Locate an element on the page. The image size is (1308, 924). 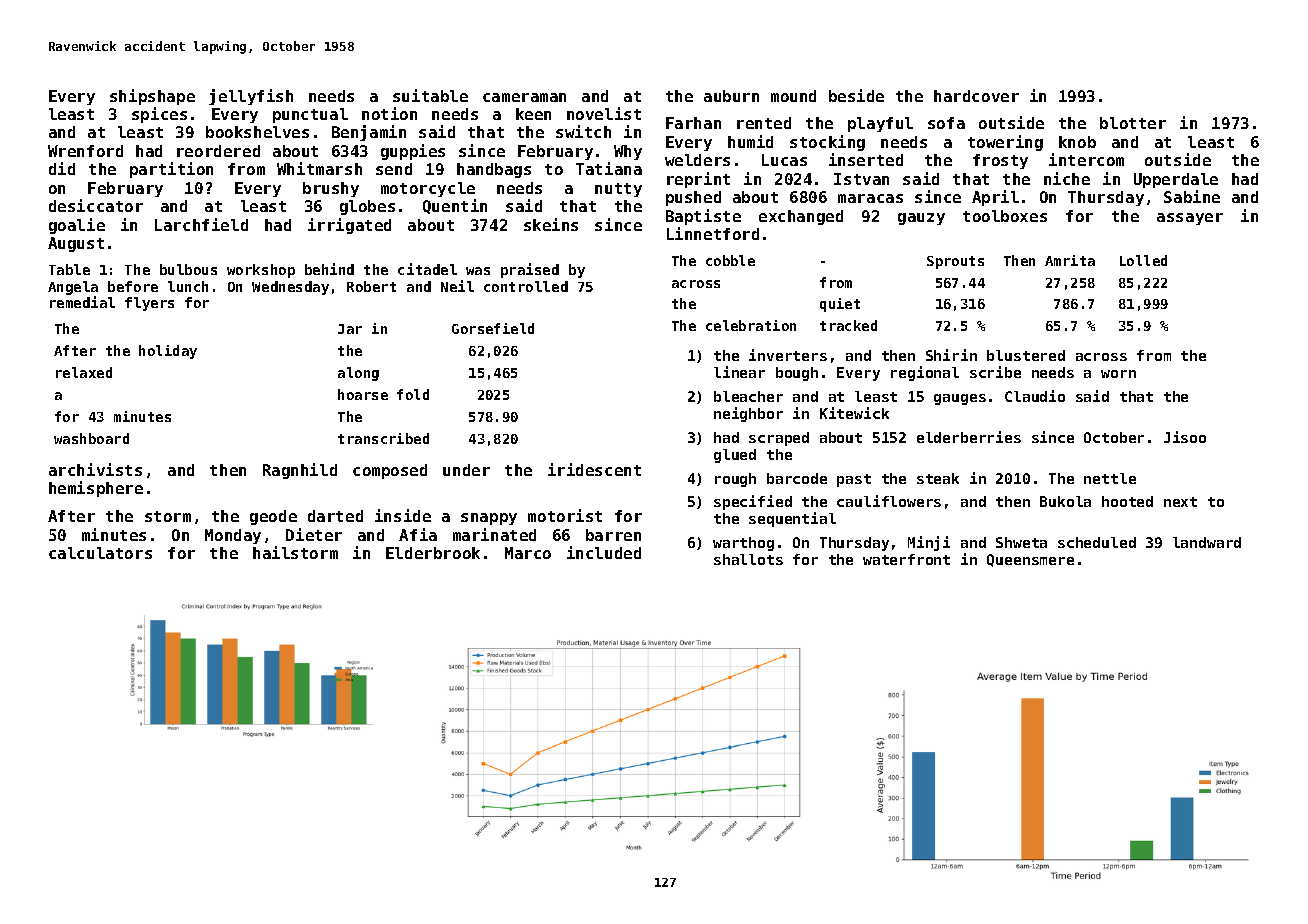
marinated is located at coordinates (494, 534).
